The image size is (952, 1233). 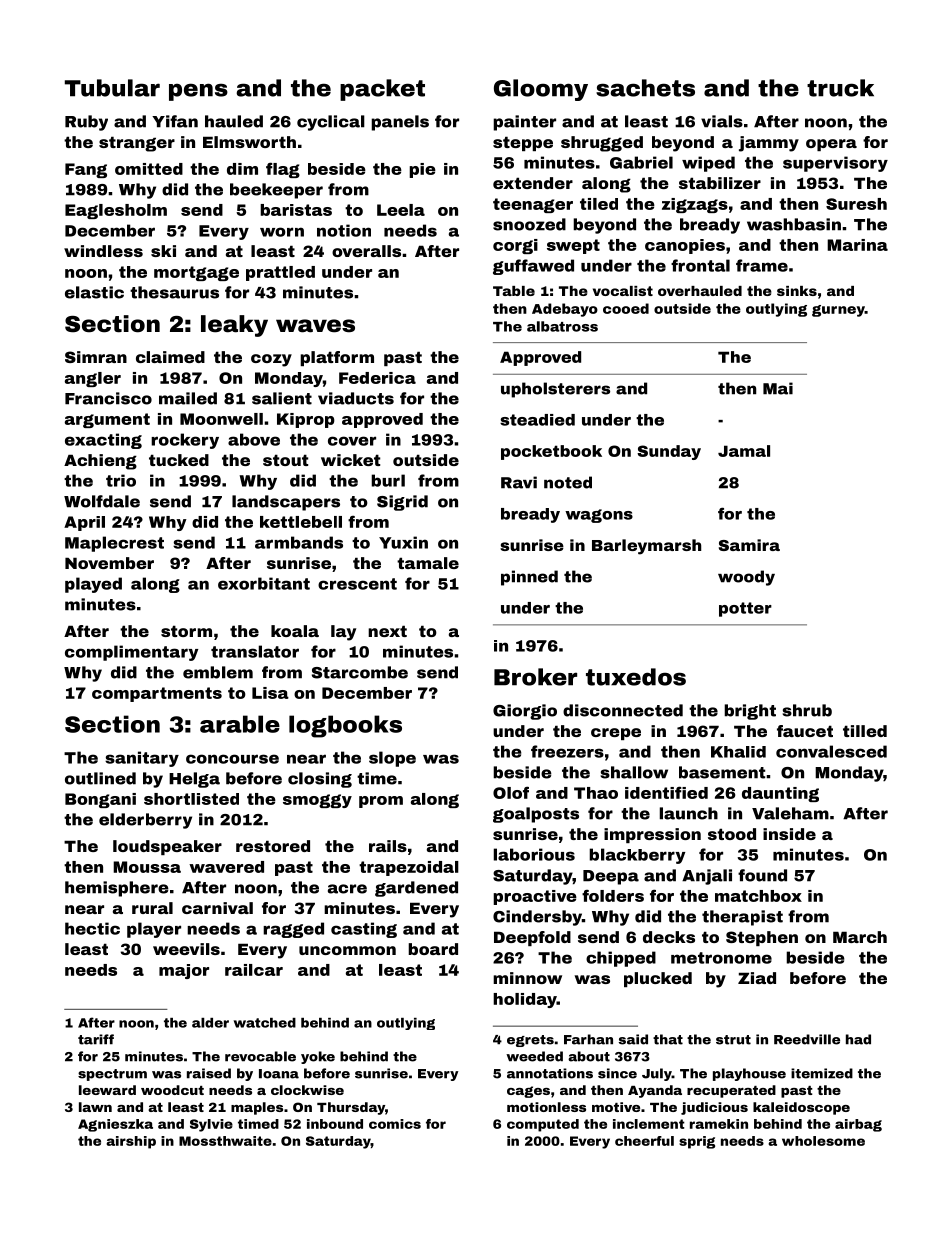 What do you see at coordinates (515, 246) in the image?
I see `corgi` at bounding box center [515, 246].
